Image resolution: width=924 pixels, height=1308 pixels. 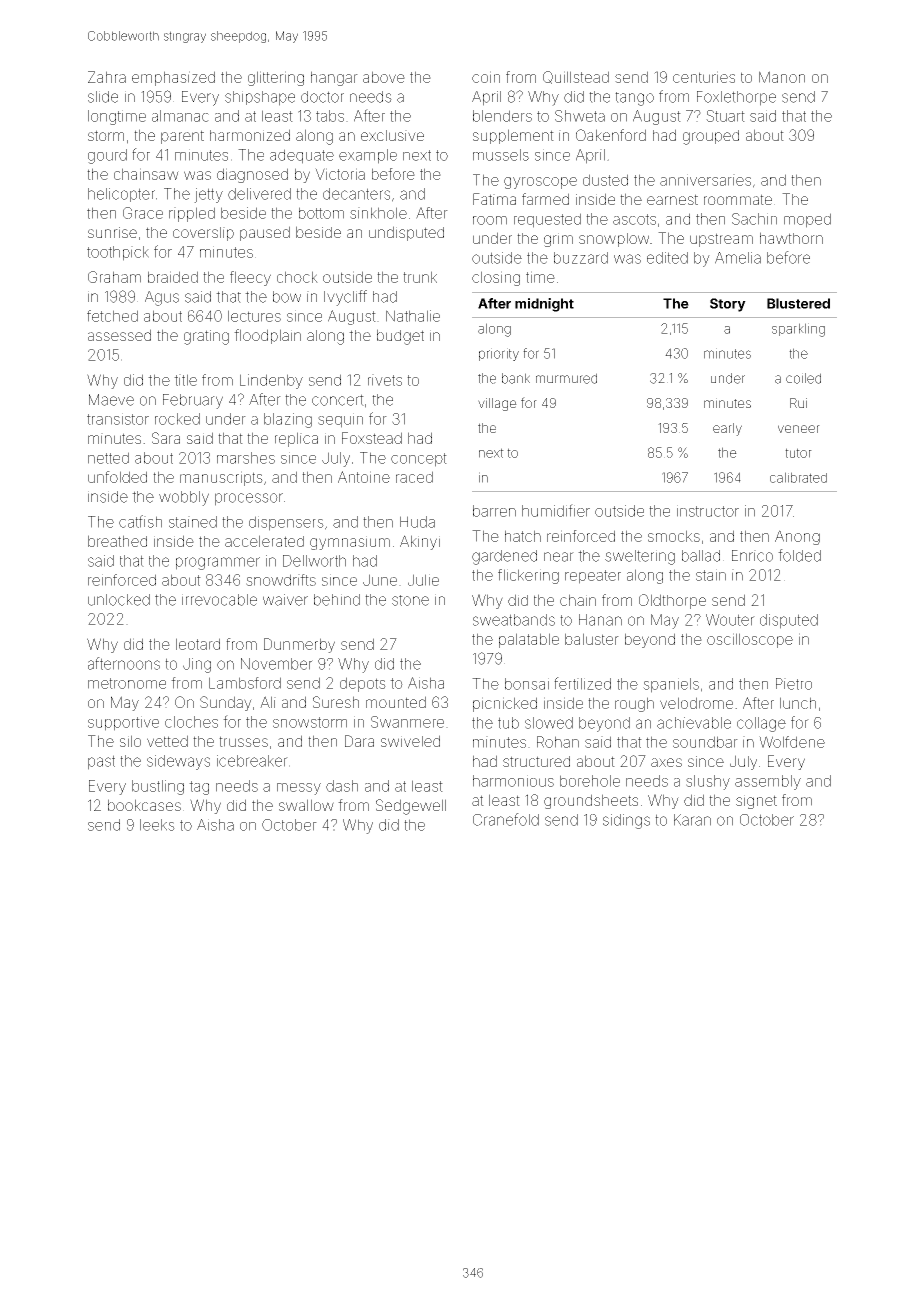 I want to click on glittering, so click(x=276, y=78).
